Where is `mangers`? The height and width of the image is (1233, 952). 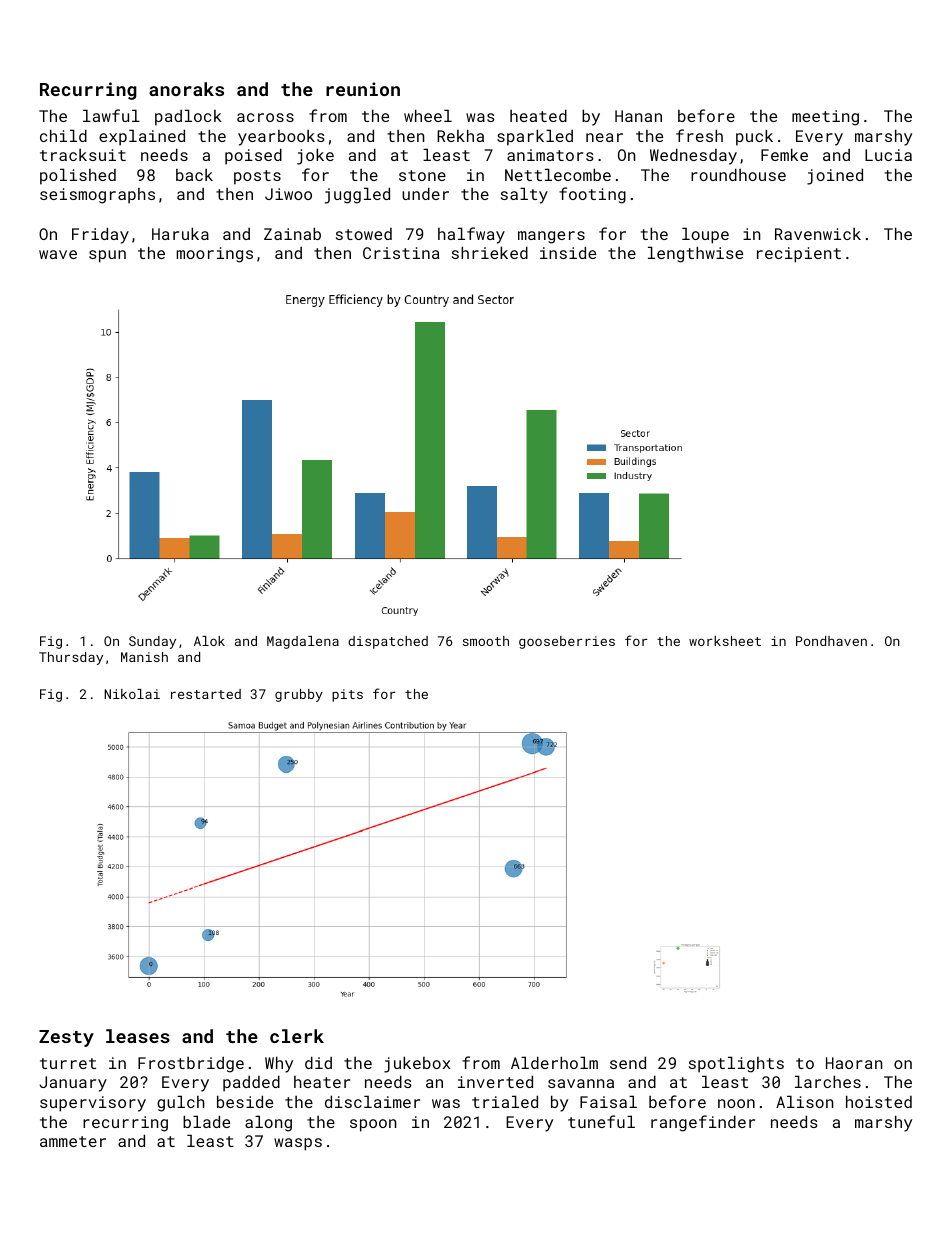
mangers is located at coordinates (551, 237).
